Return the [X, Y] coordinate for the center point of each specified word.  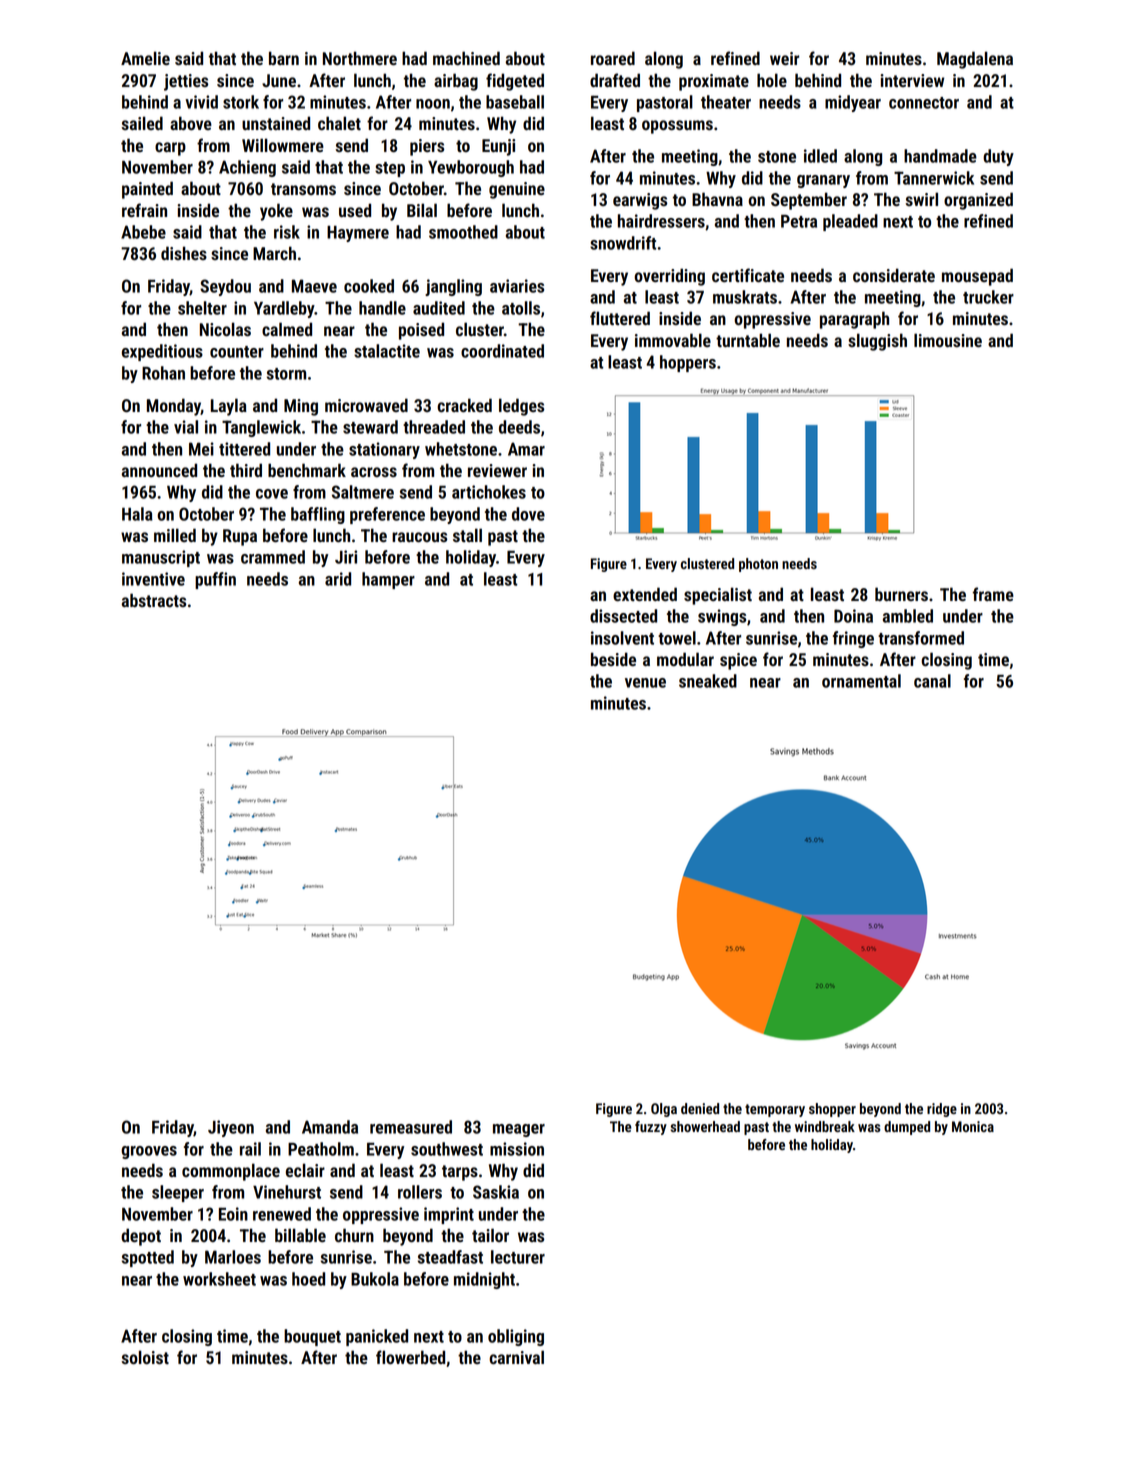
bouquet [312, 1337]
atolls [521, 308]
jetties [186, 82]
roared [613, 58]
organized [978, 201]
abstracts [154, 600]
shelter [202, 308]
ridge [942, 1110]
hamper [388, 580]
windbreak [825, 1126]
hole [772, 80]
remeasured [411, 1127]
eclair [305, 1170]
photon [758, 565]
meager [519, 1130]
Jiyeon [231, 1128]
